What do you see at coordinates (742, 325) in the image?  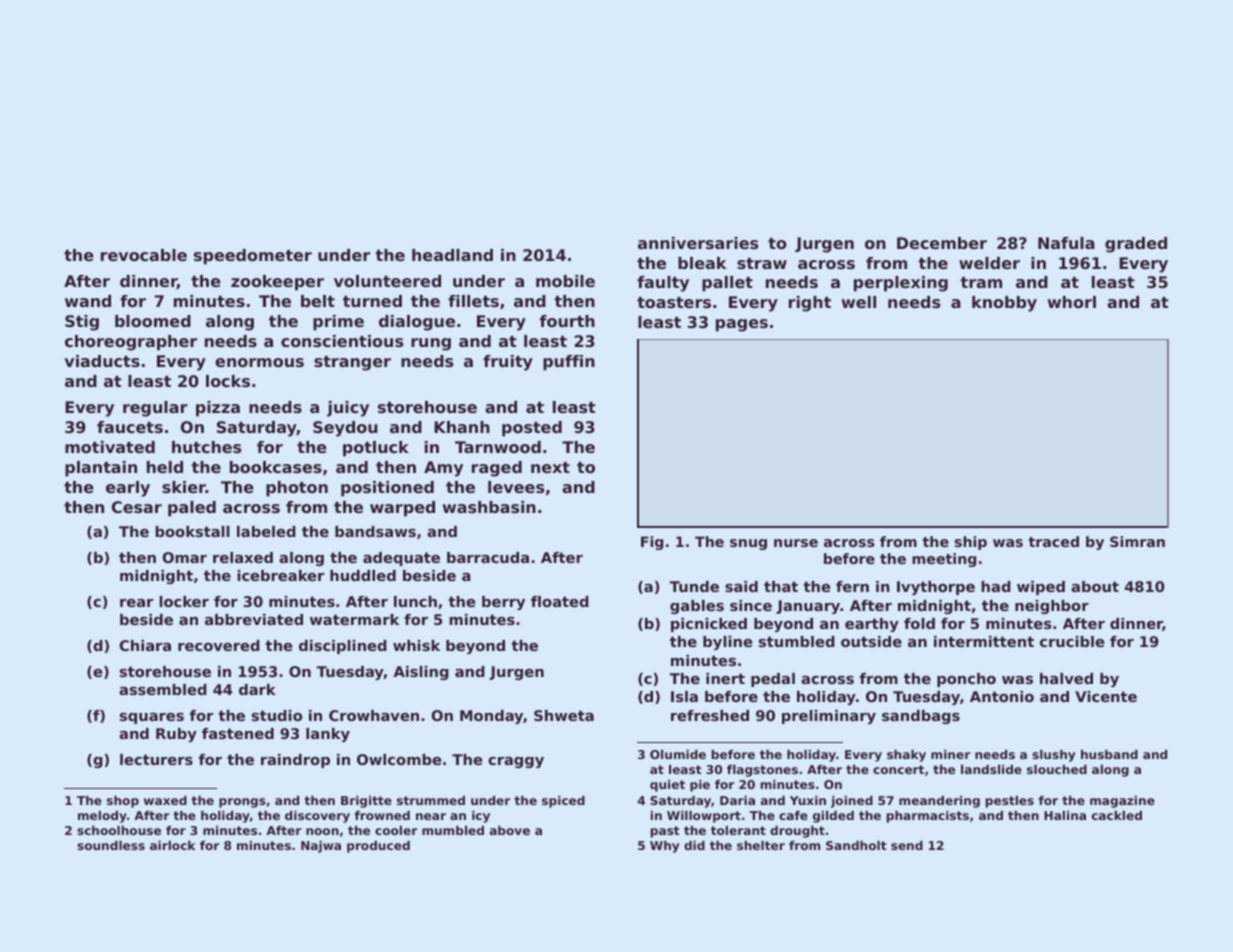 I see `pages` at bounding box center [742, 325].
